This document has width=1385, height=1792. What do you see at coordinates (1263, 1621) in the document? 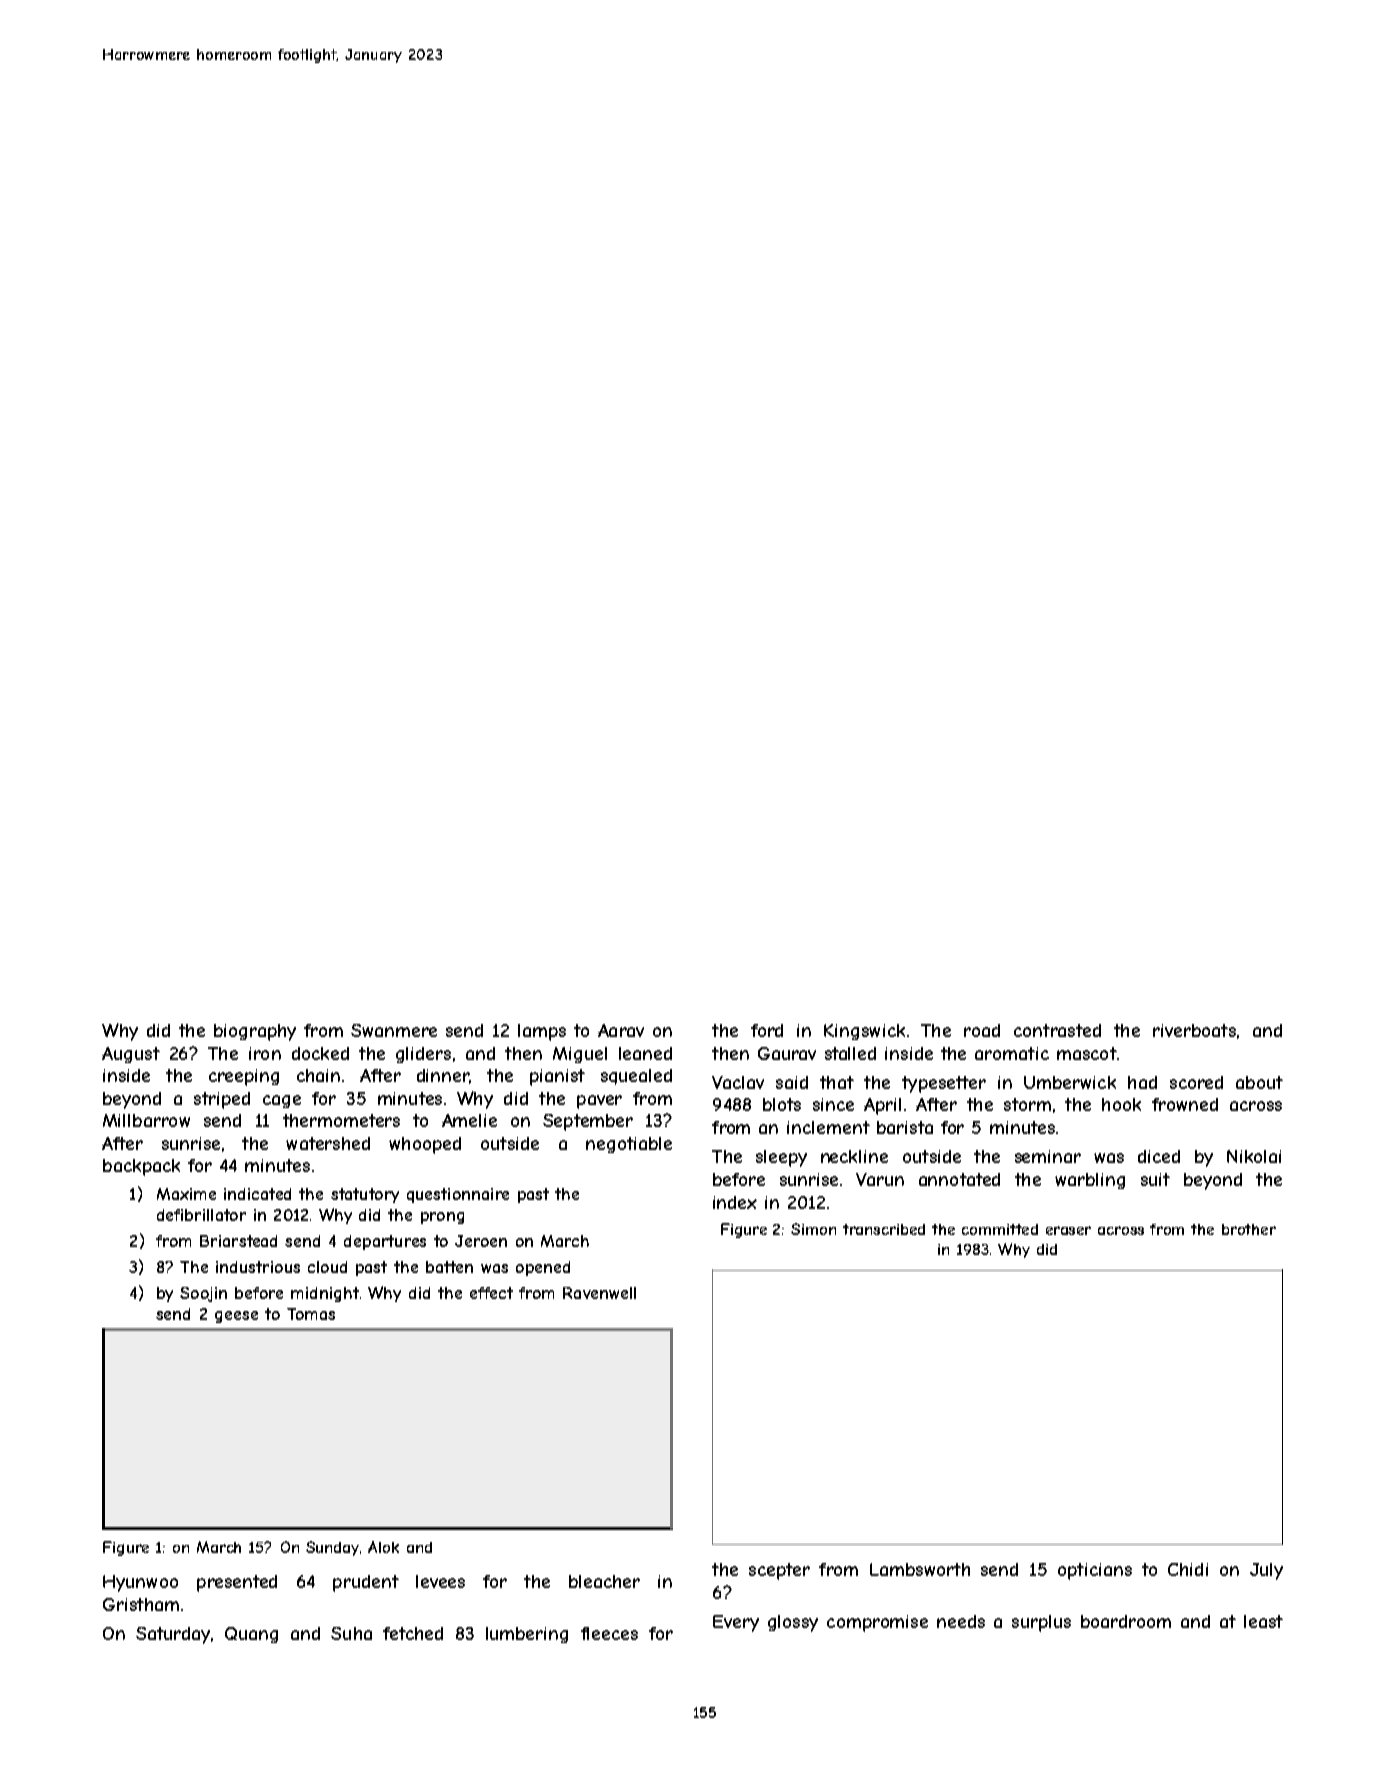
I see `least` at bounding box center [1263, 1621].
